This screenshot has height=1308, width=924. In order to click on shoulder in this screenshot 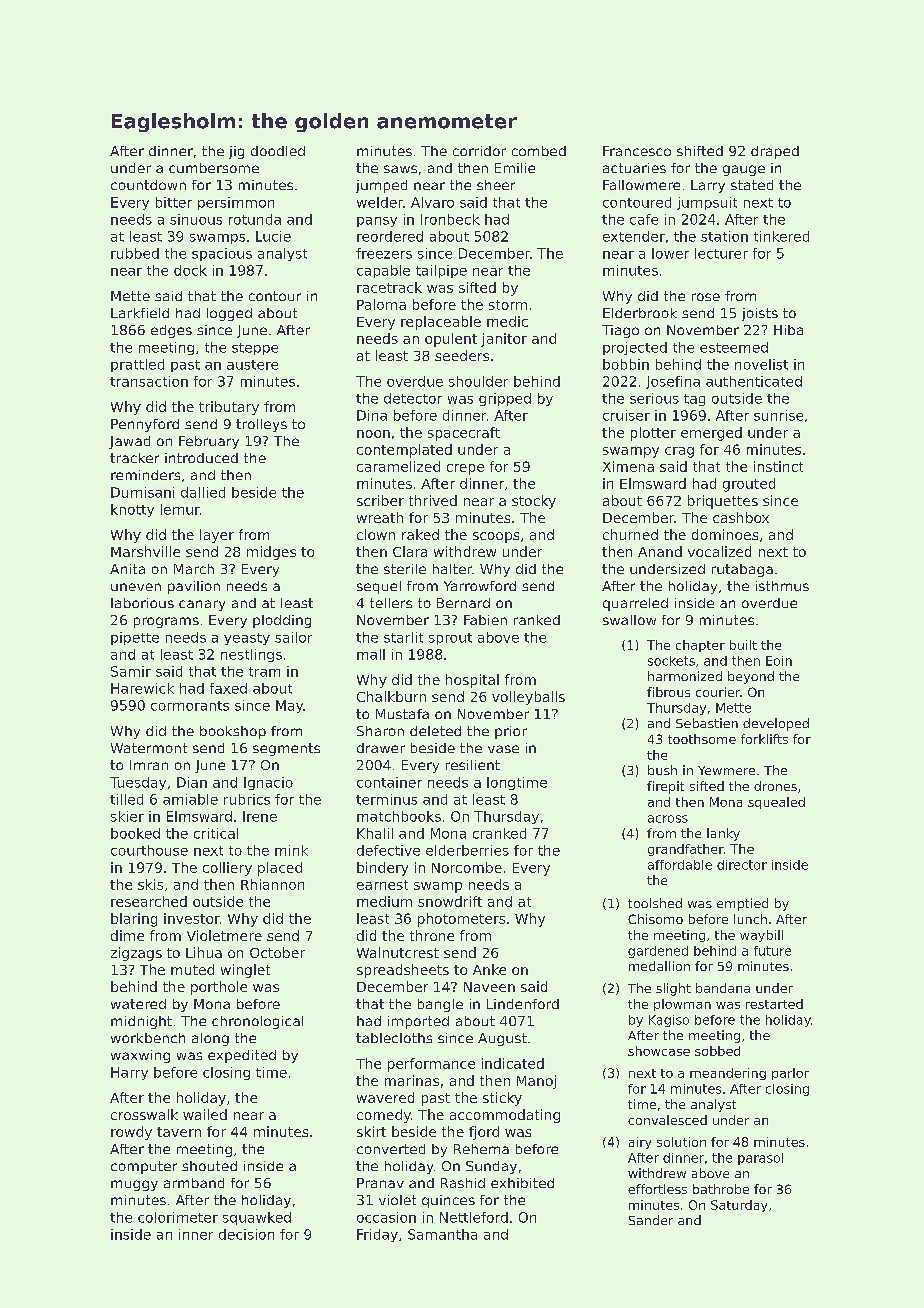, I will do `click(478, 381)`.
